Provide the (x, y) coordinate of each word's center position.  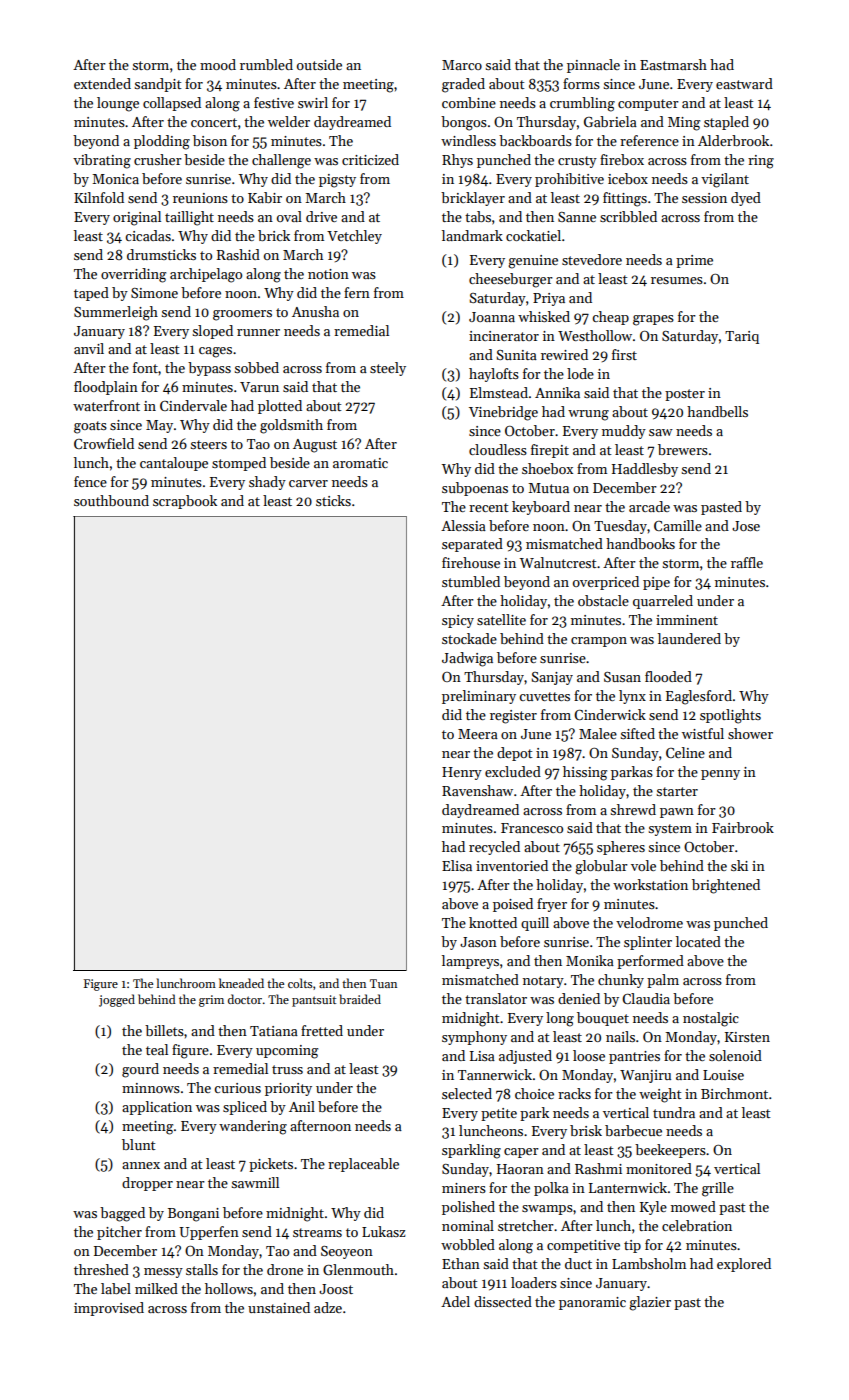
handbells (717, 411)
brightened (726, 886)
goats (90, 427)
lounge (118, 104)
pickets (271, 1165)
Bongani (193, 1215)
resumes (677, 280)
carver (308, 483)
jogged (117, 1000)
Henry (462, 773)
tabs (478, 216)
